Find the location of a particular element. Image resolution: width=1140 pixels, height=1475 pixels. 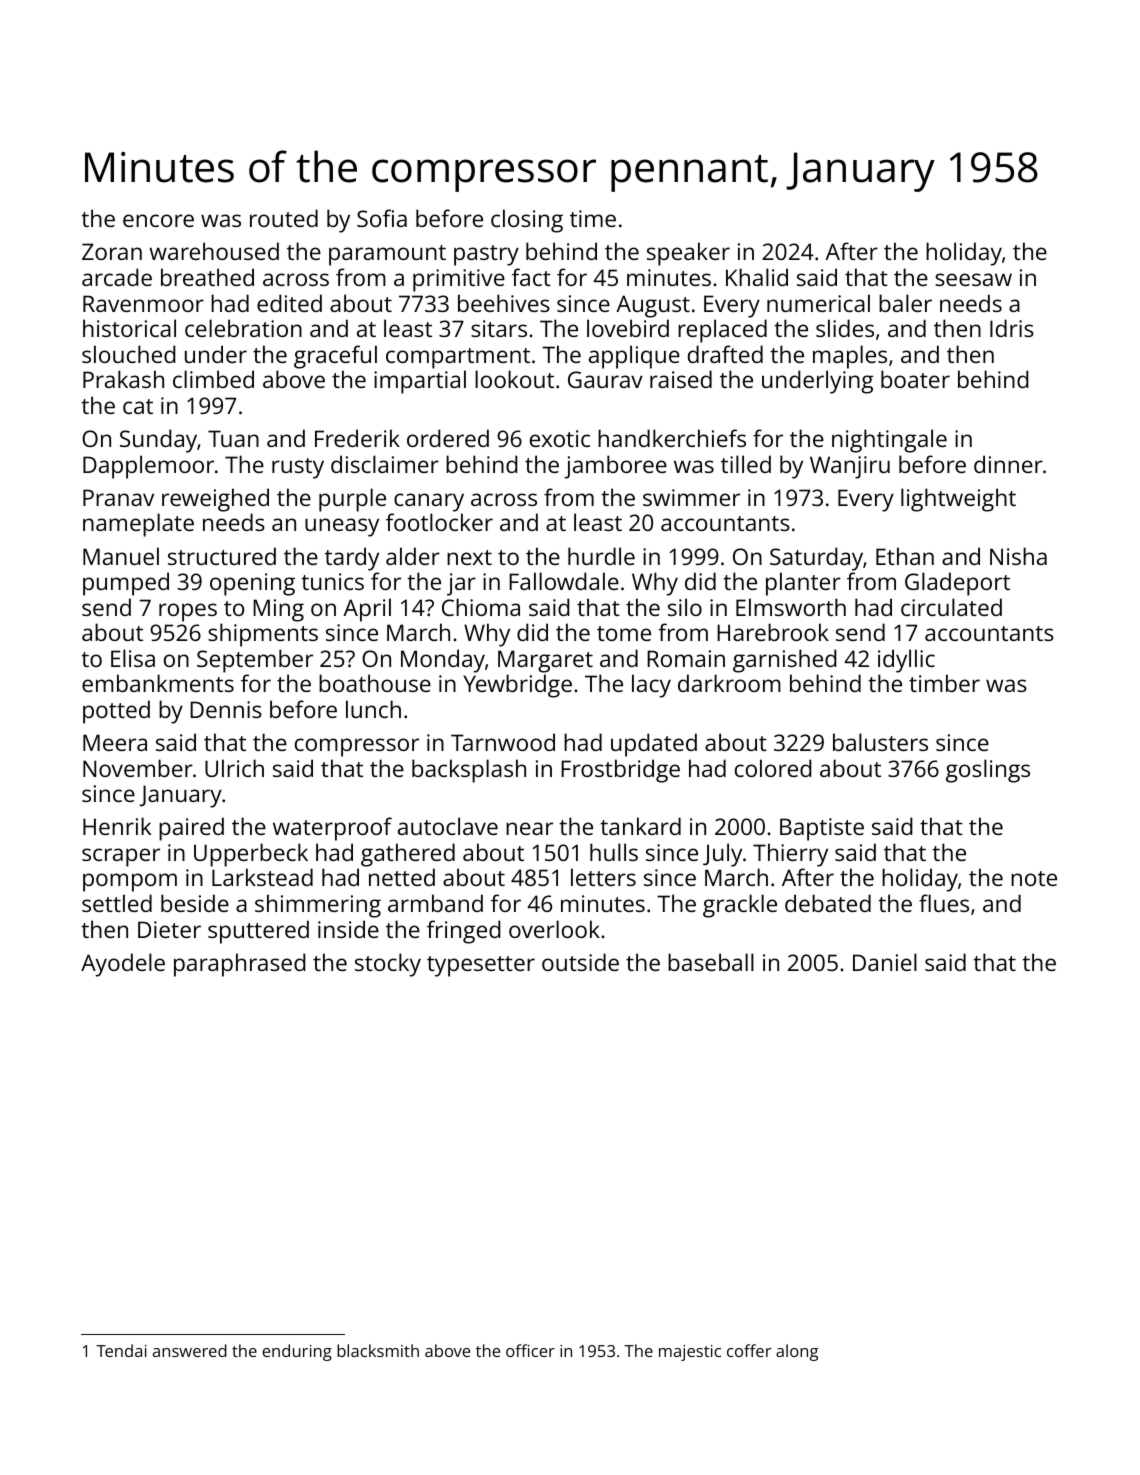

baseball is located at coordinates (711, 962).
